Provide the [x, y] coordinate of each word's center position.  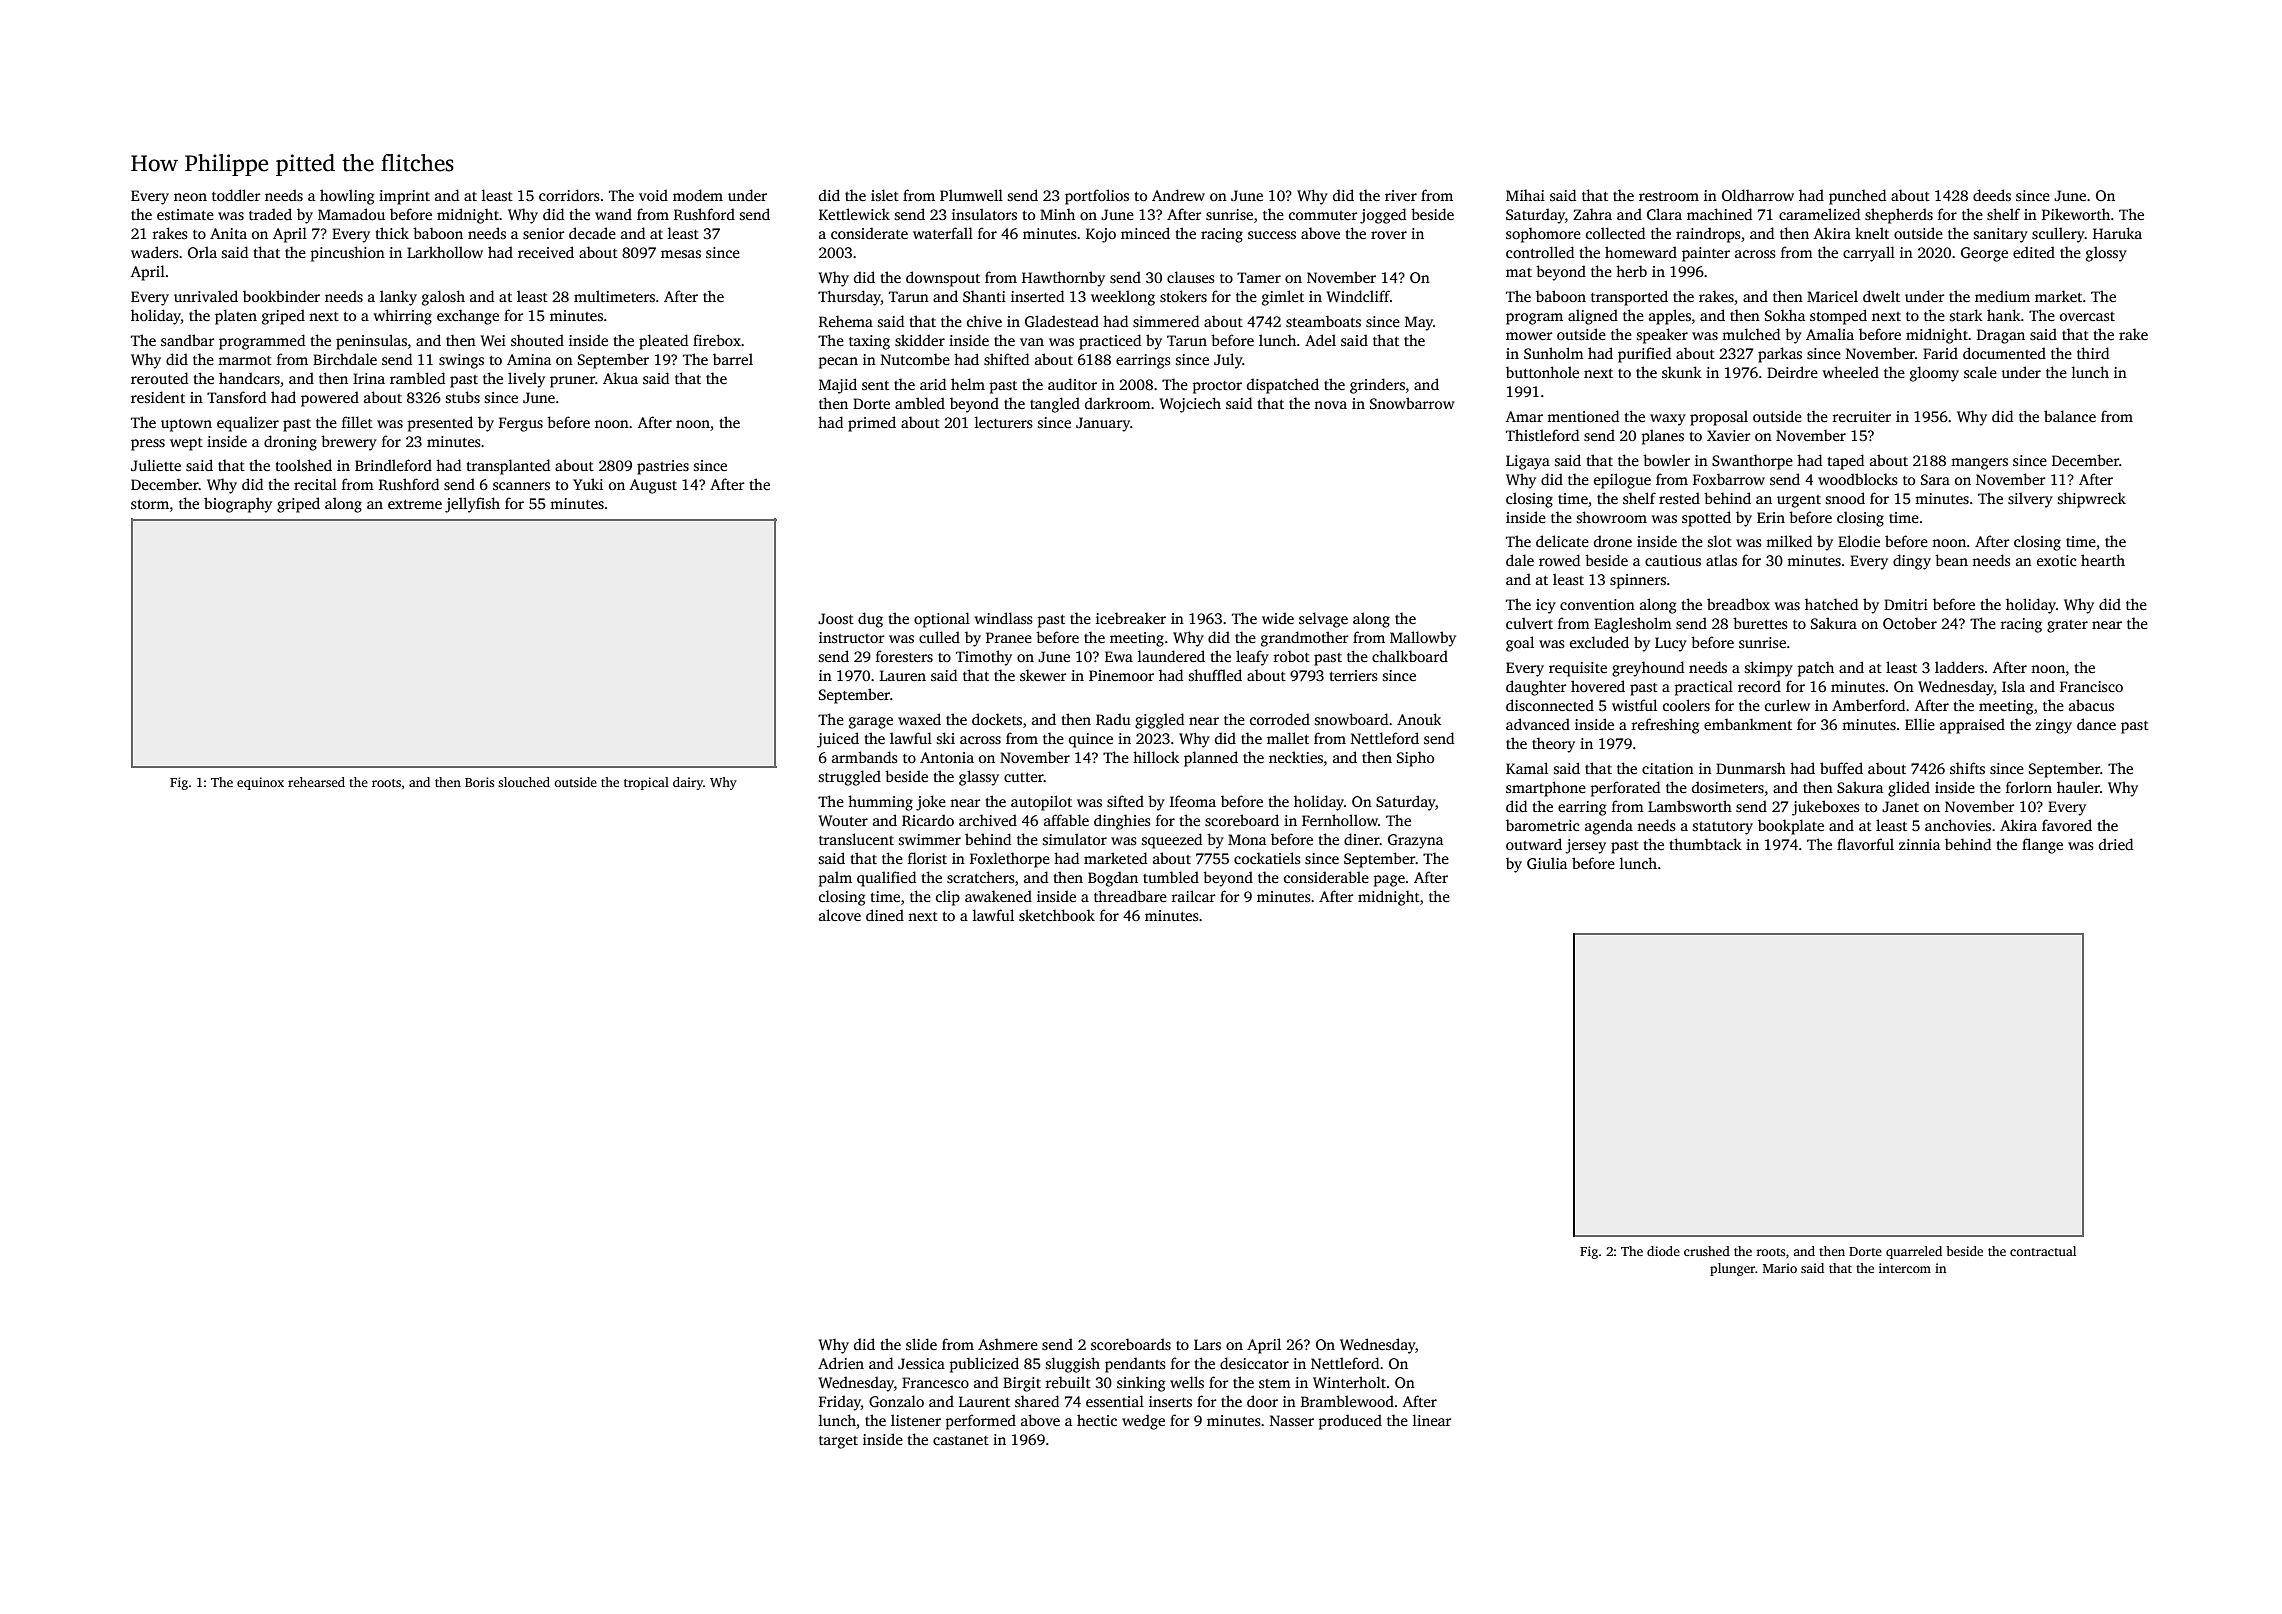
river [1401, 195]
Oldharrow [1758, 195]
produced [1350, 1422]
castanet [961, 1440]
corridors [569, 195]
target [838, 1442]
